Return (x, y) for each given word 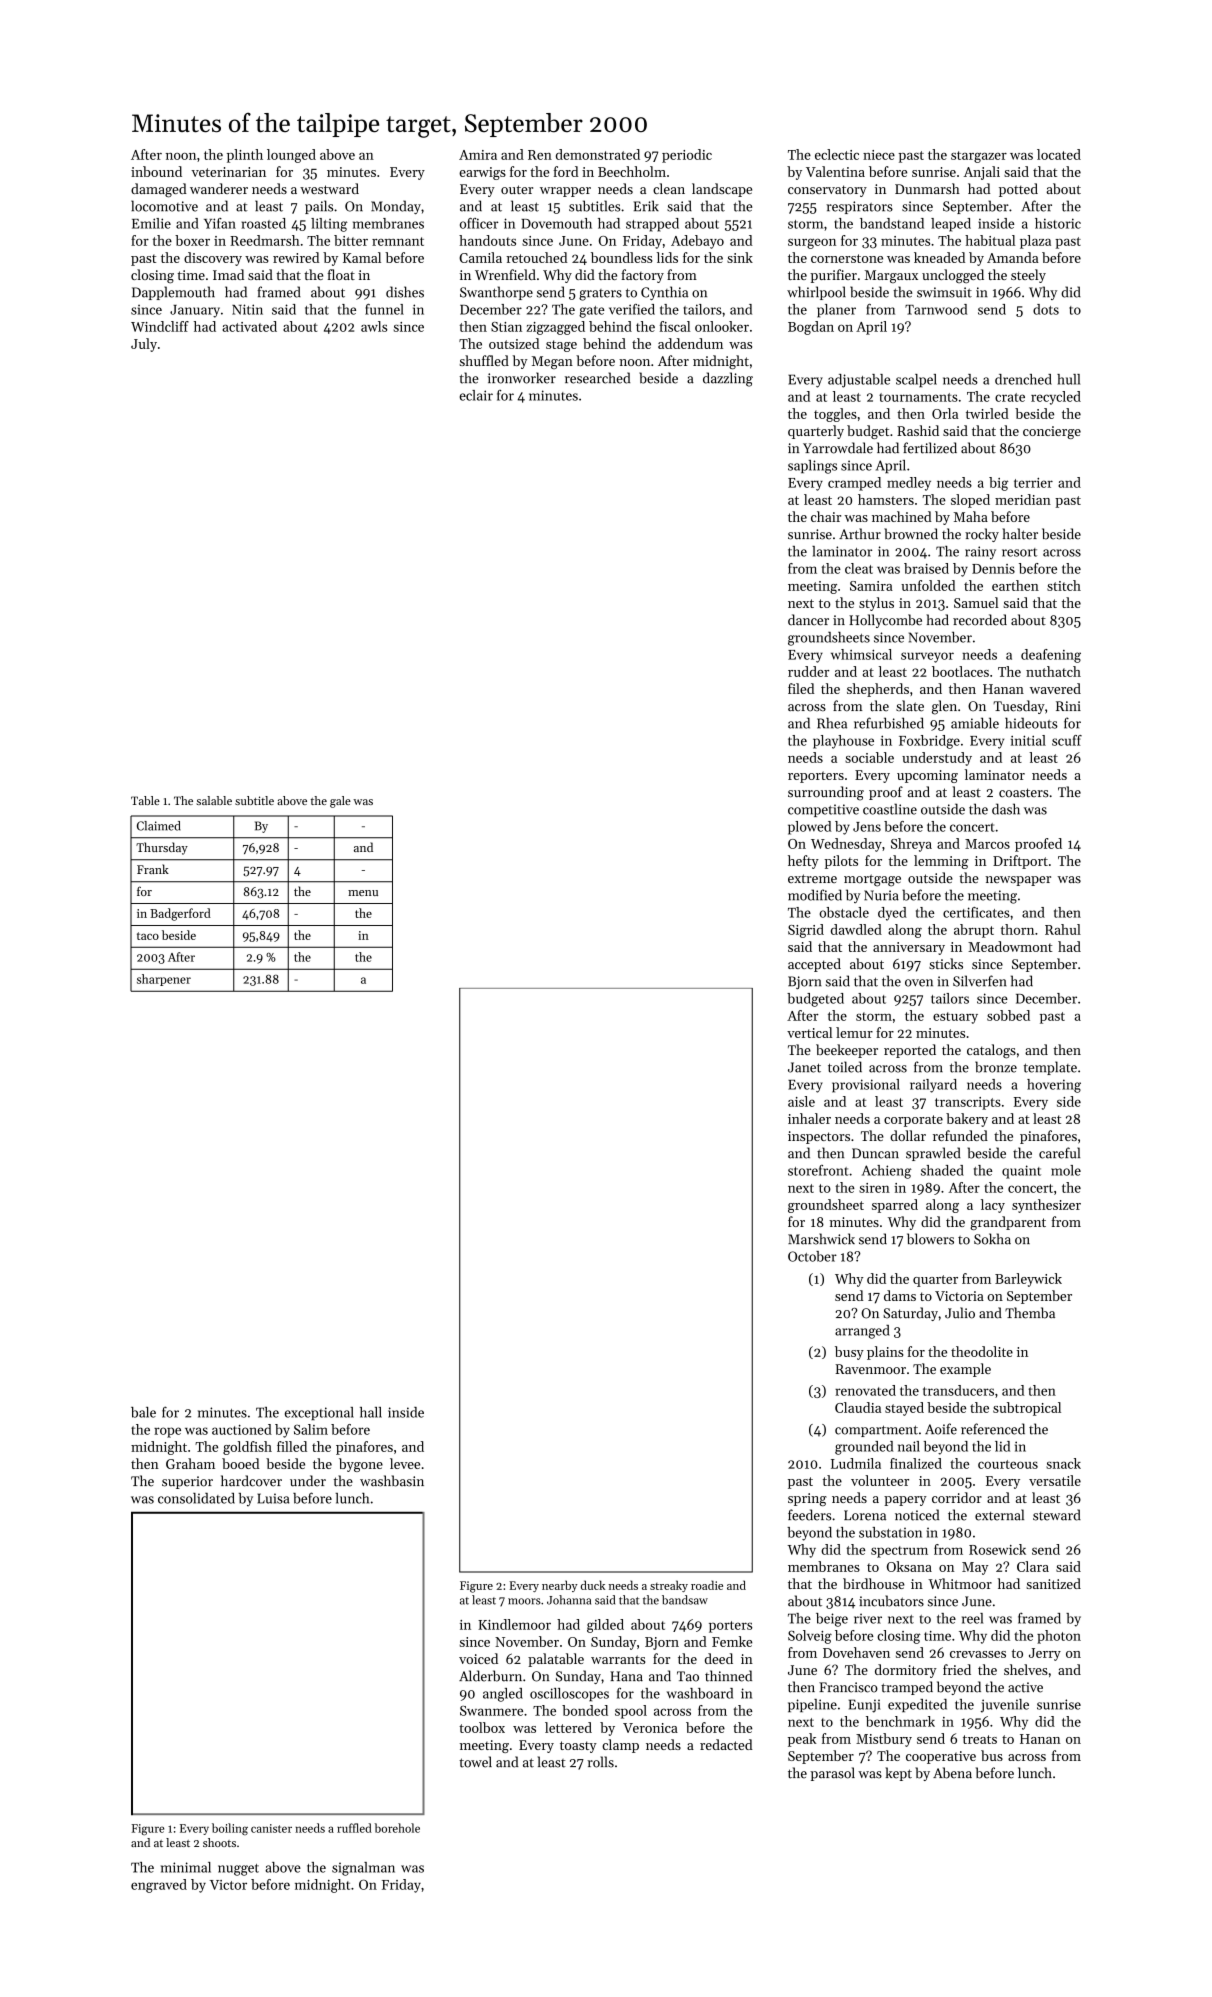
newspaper (1018, 881)
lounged (291, 156)
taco (148, 936)
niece (879, 155)
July (144, 345)
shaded (942, 1170)
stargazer (979, 157)
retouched (536, 257)
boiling (230, 1829)
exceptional (319, 1413)
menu (363, 893)
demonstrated (598, 154)
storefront (818, 1170)
